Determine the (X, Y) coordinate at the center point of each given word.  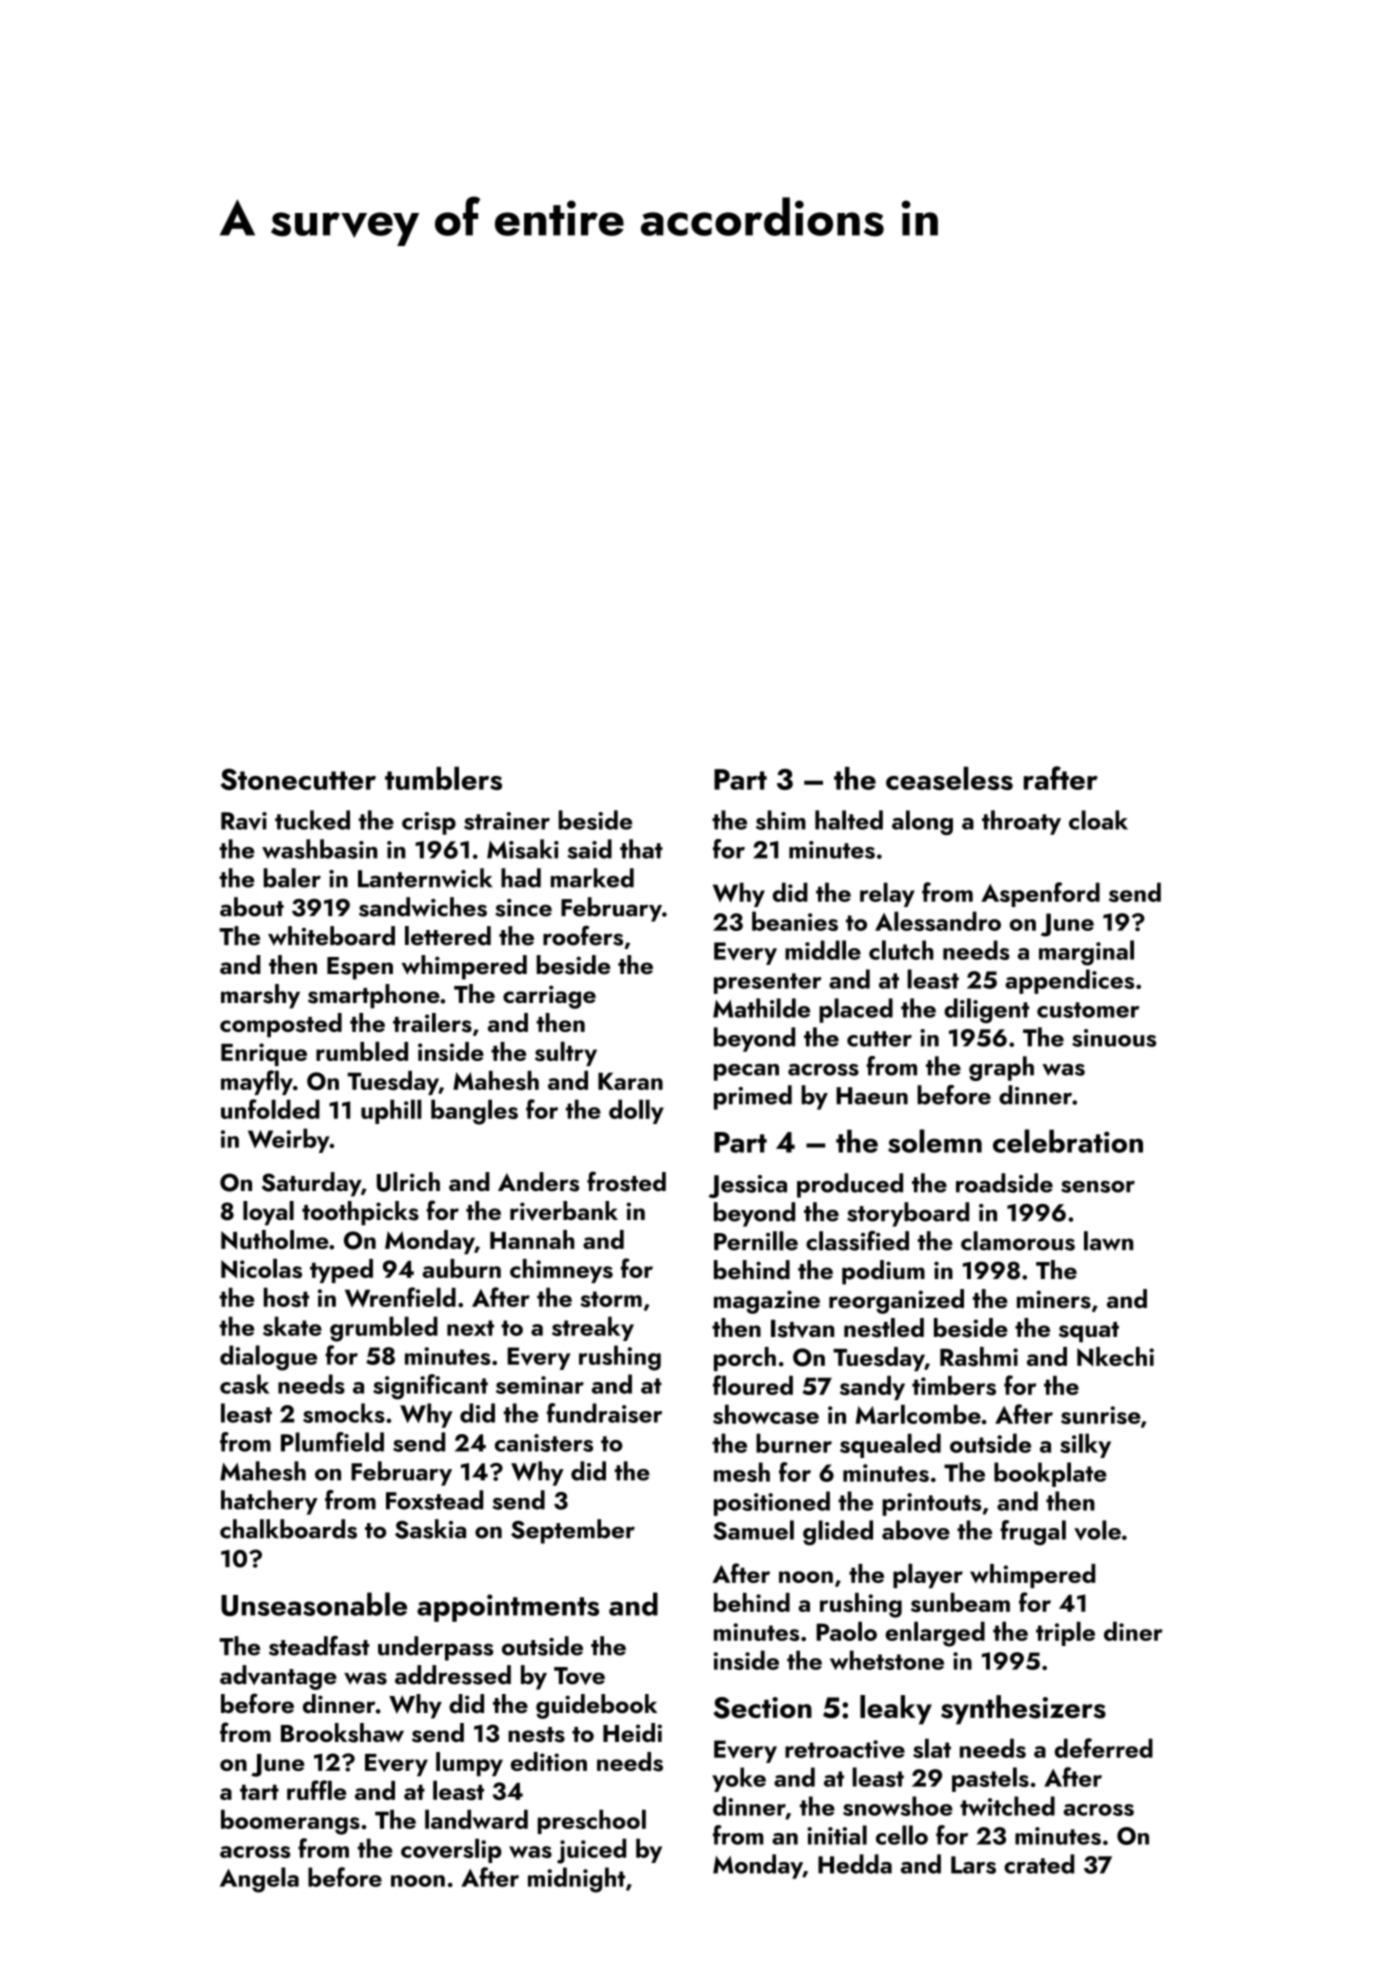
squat (1089, 1332)
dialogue (268, 1358)
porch (745, 1359)
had (521, 878)
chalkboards (288, 1529)
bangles (474, 1112)
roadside (1004, 1183)
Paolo (846, 1631)
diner (1133, 1631)
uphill (391, 1111)
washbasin (320, 849)
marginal (1086, 953)
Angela (259, 1880)
